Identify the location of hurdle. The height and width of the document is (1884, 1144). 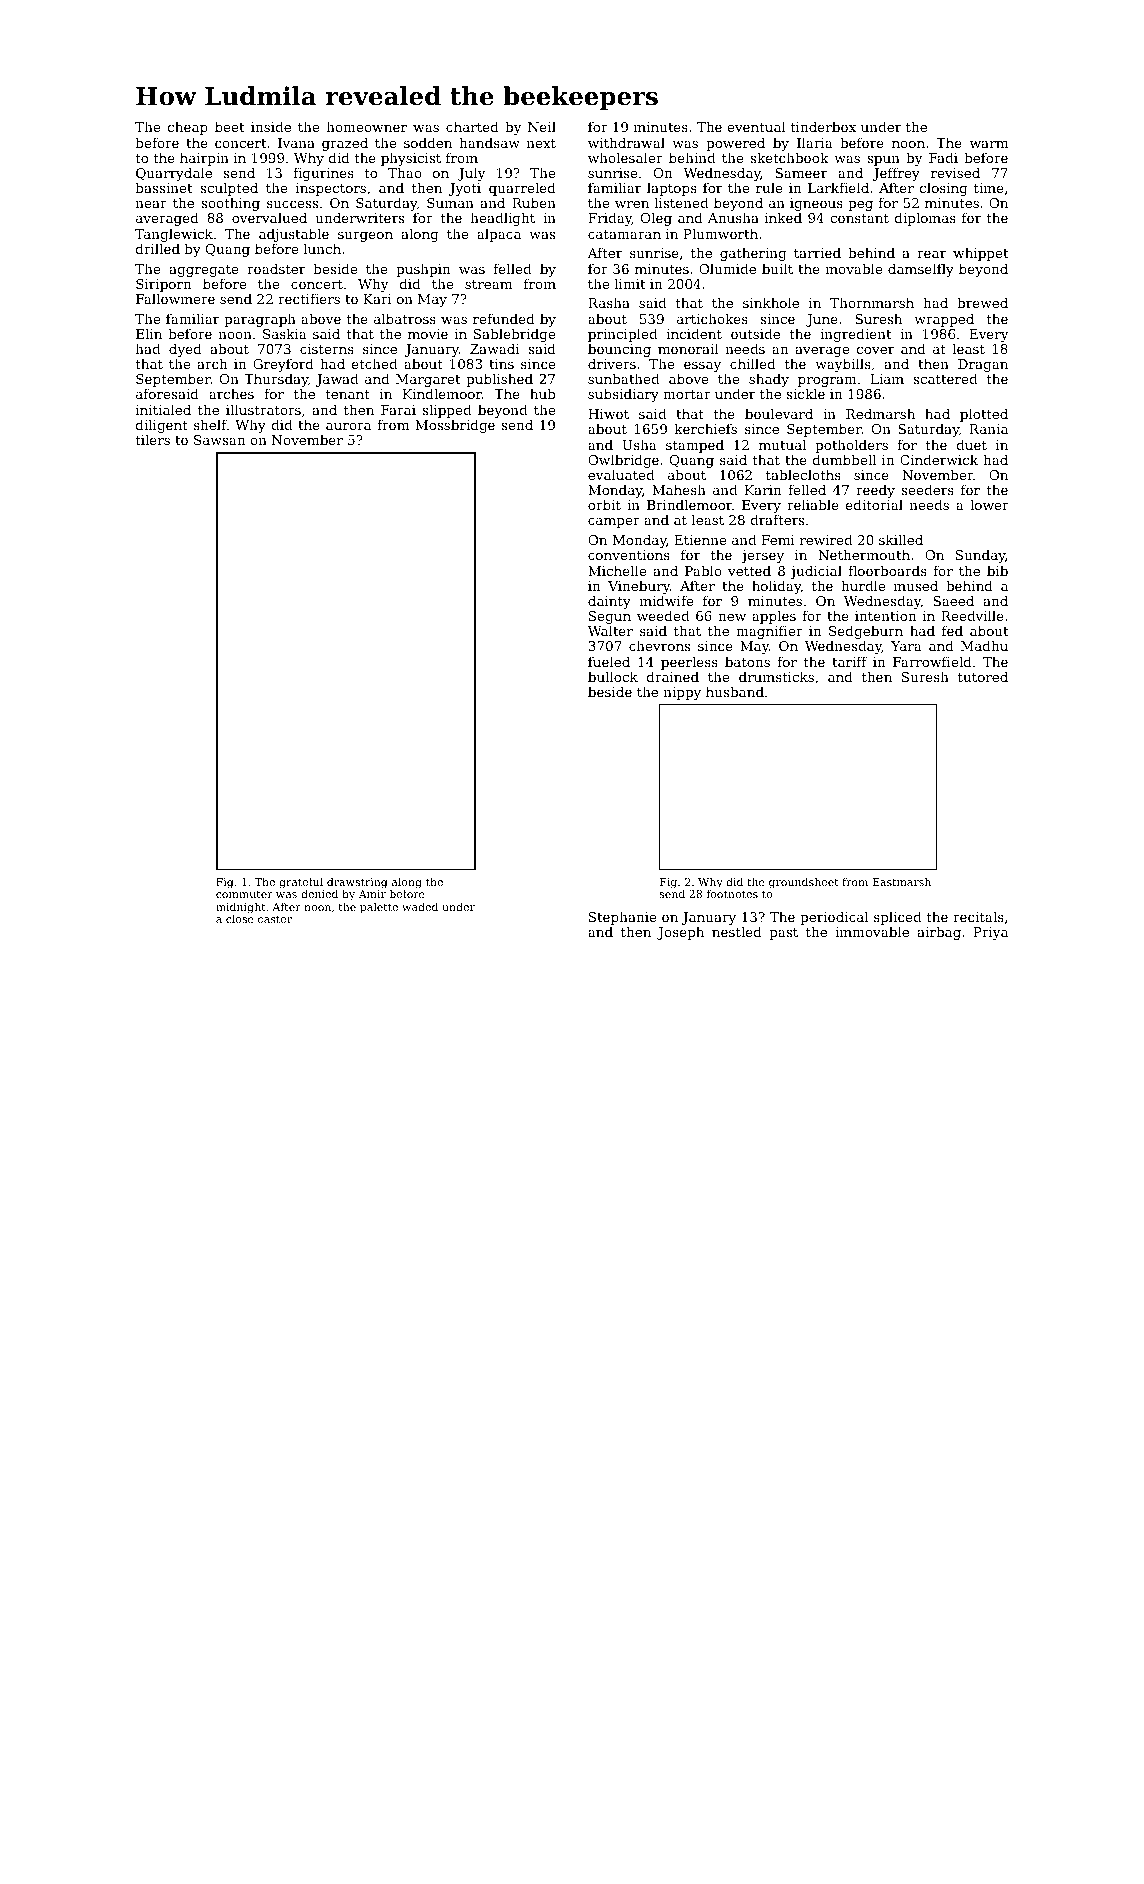
(863, 585).
